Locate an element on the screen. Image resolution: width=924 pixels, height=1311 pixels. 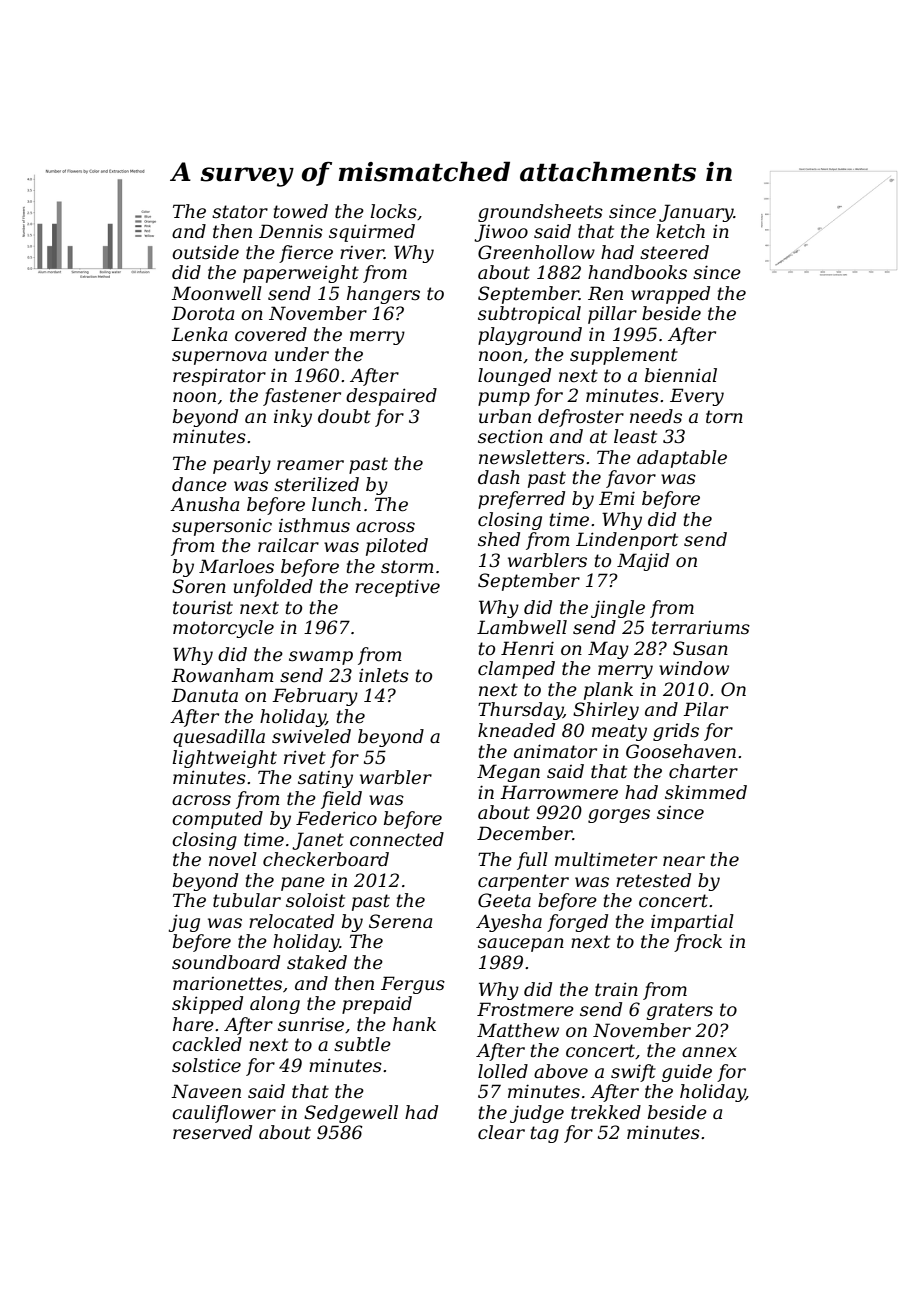
tubular is located at coordinates (247, 900).
